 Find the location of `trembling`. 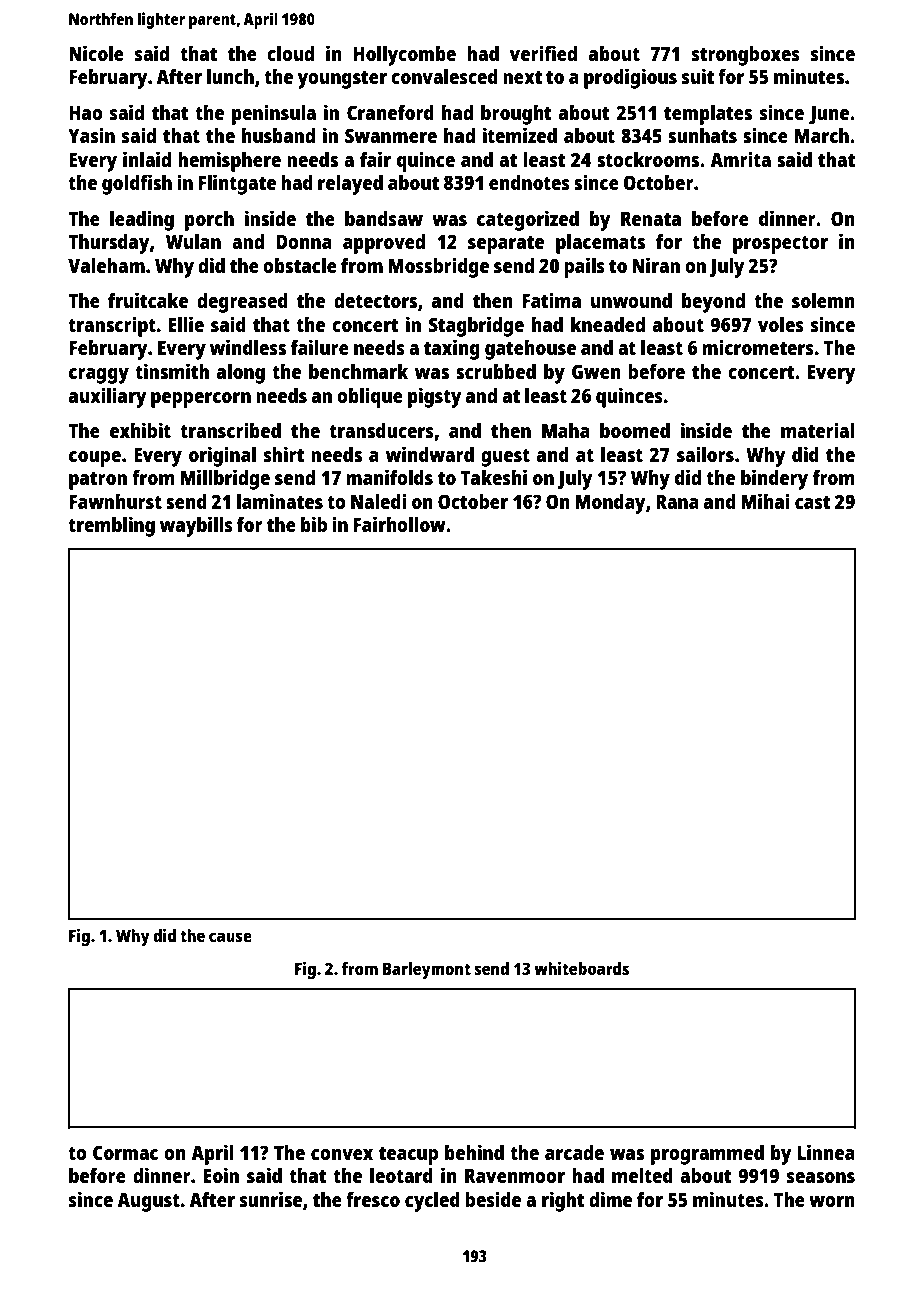

trembling is located at coordinates (111, 526).
